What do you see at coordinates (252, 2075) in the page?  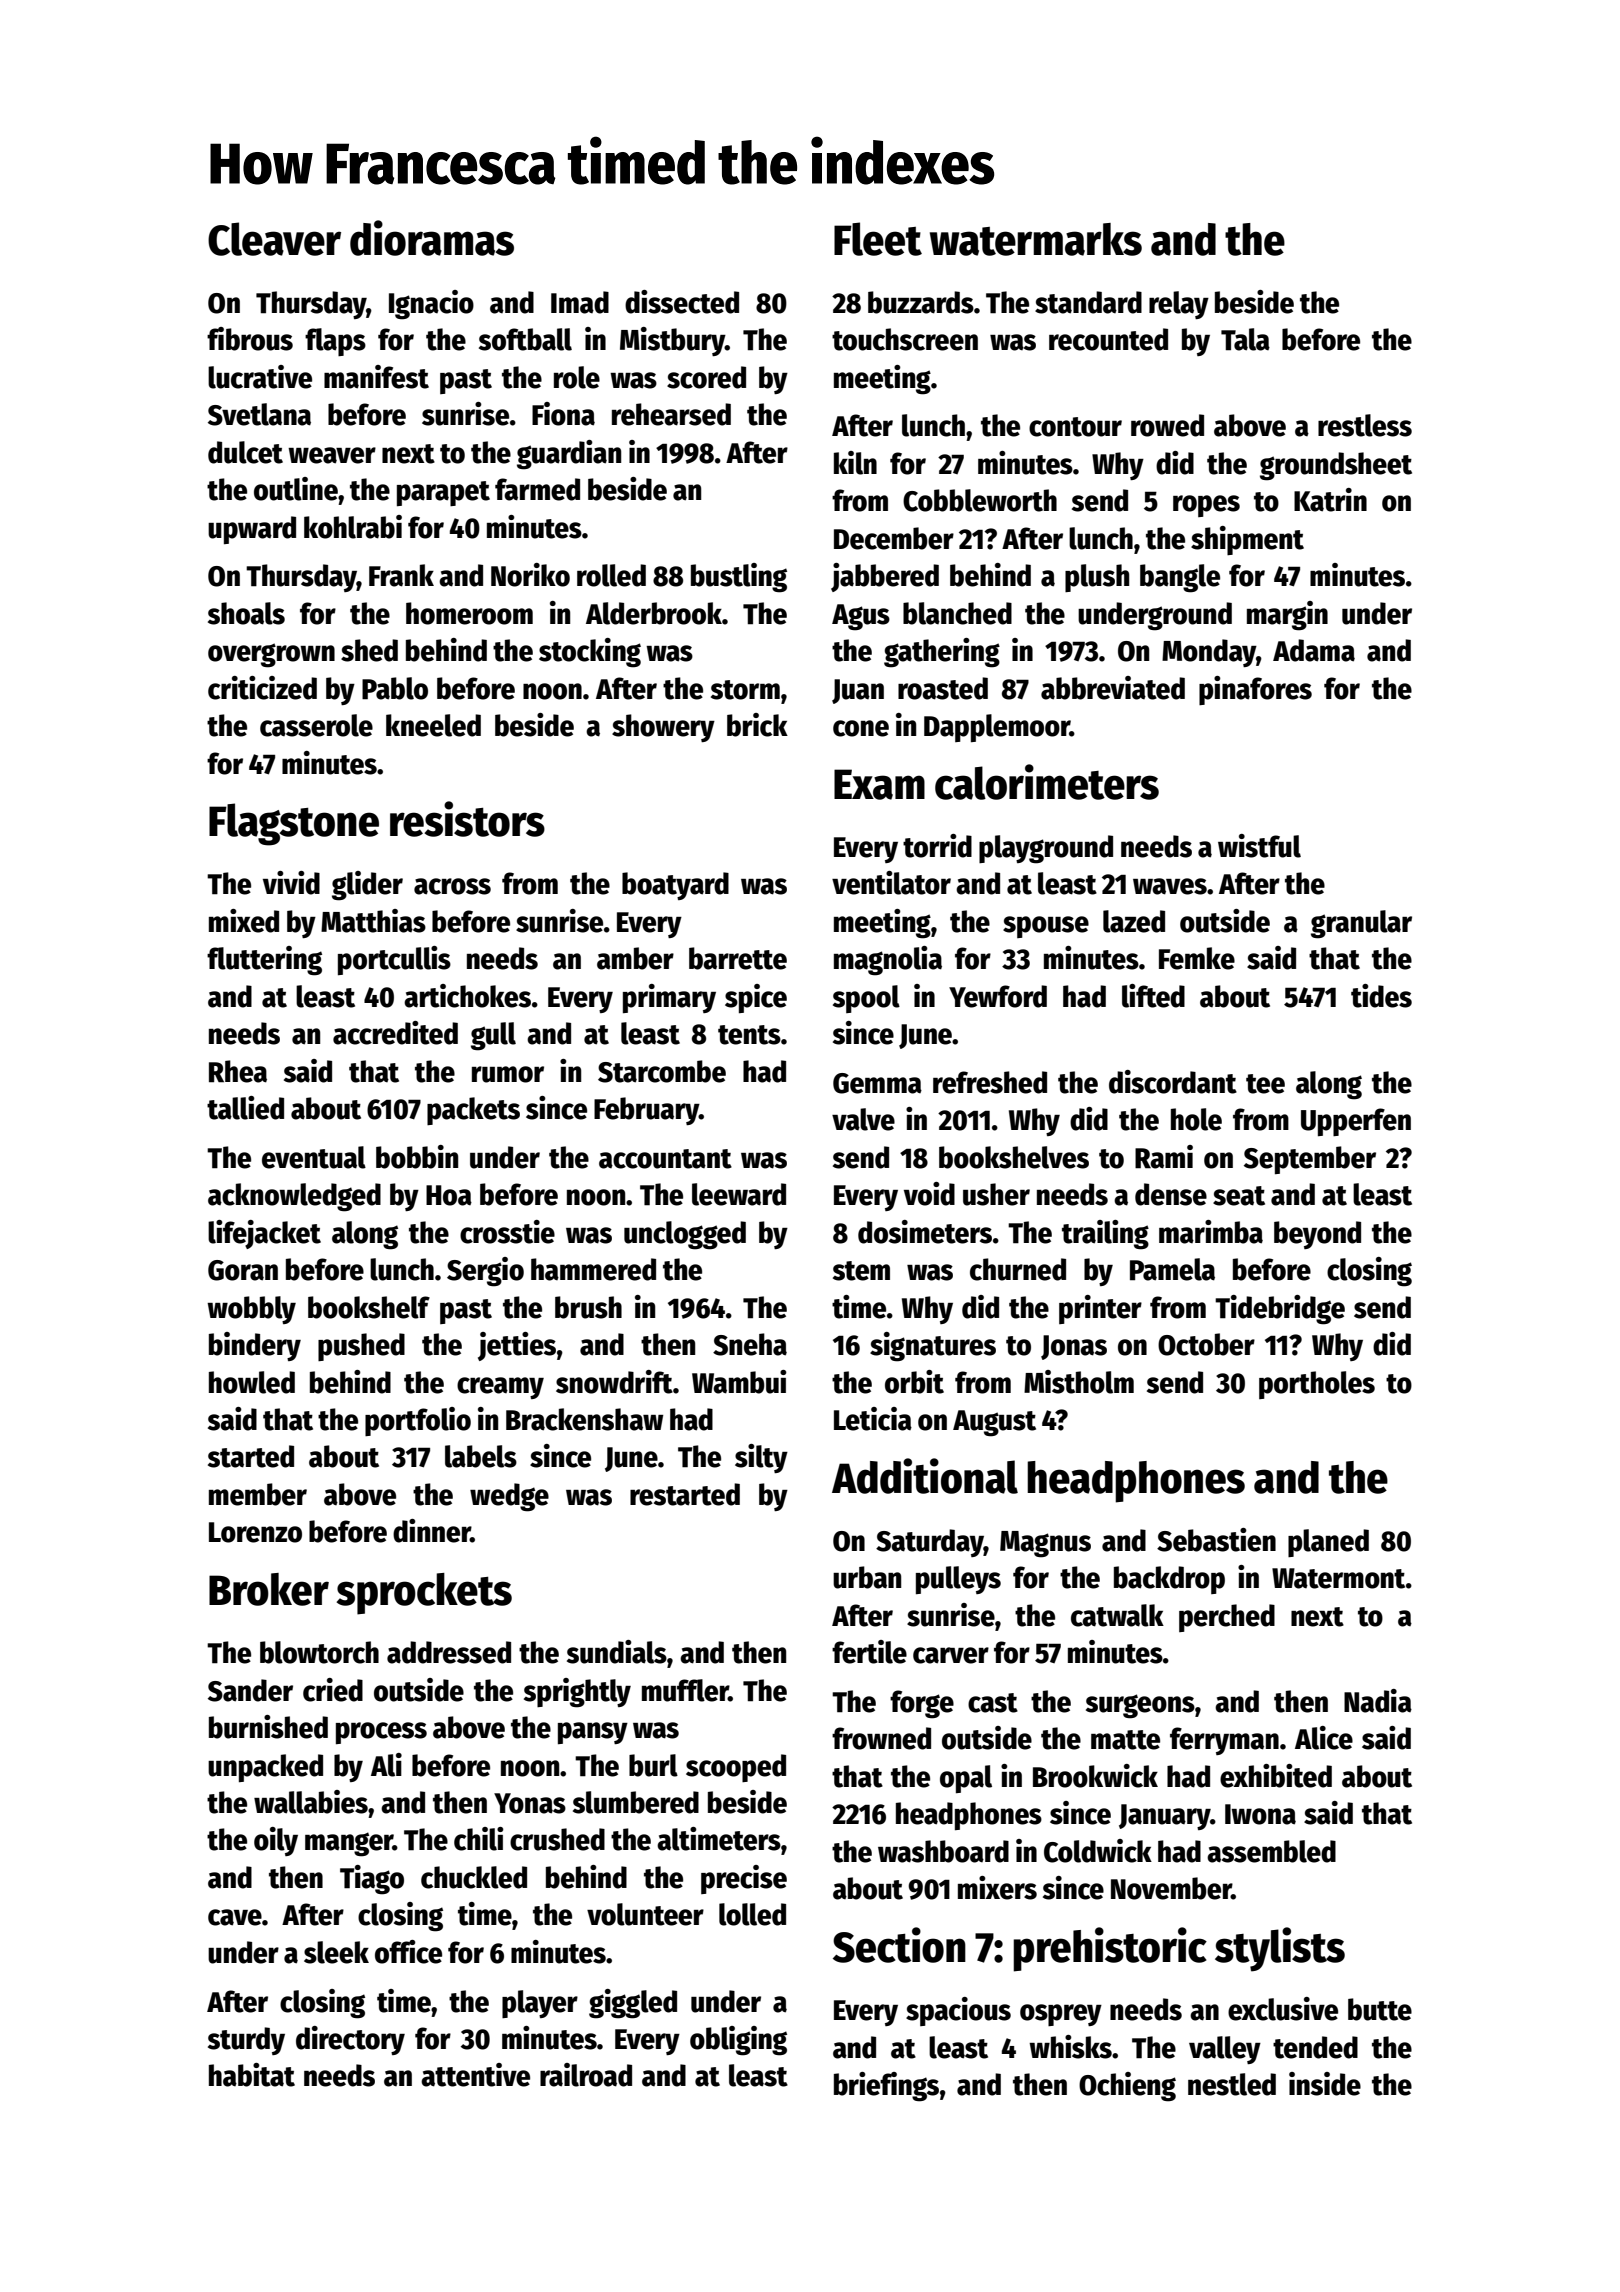 I see `habitat` at bounding box center [252, 2075].
